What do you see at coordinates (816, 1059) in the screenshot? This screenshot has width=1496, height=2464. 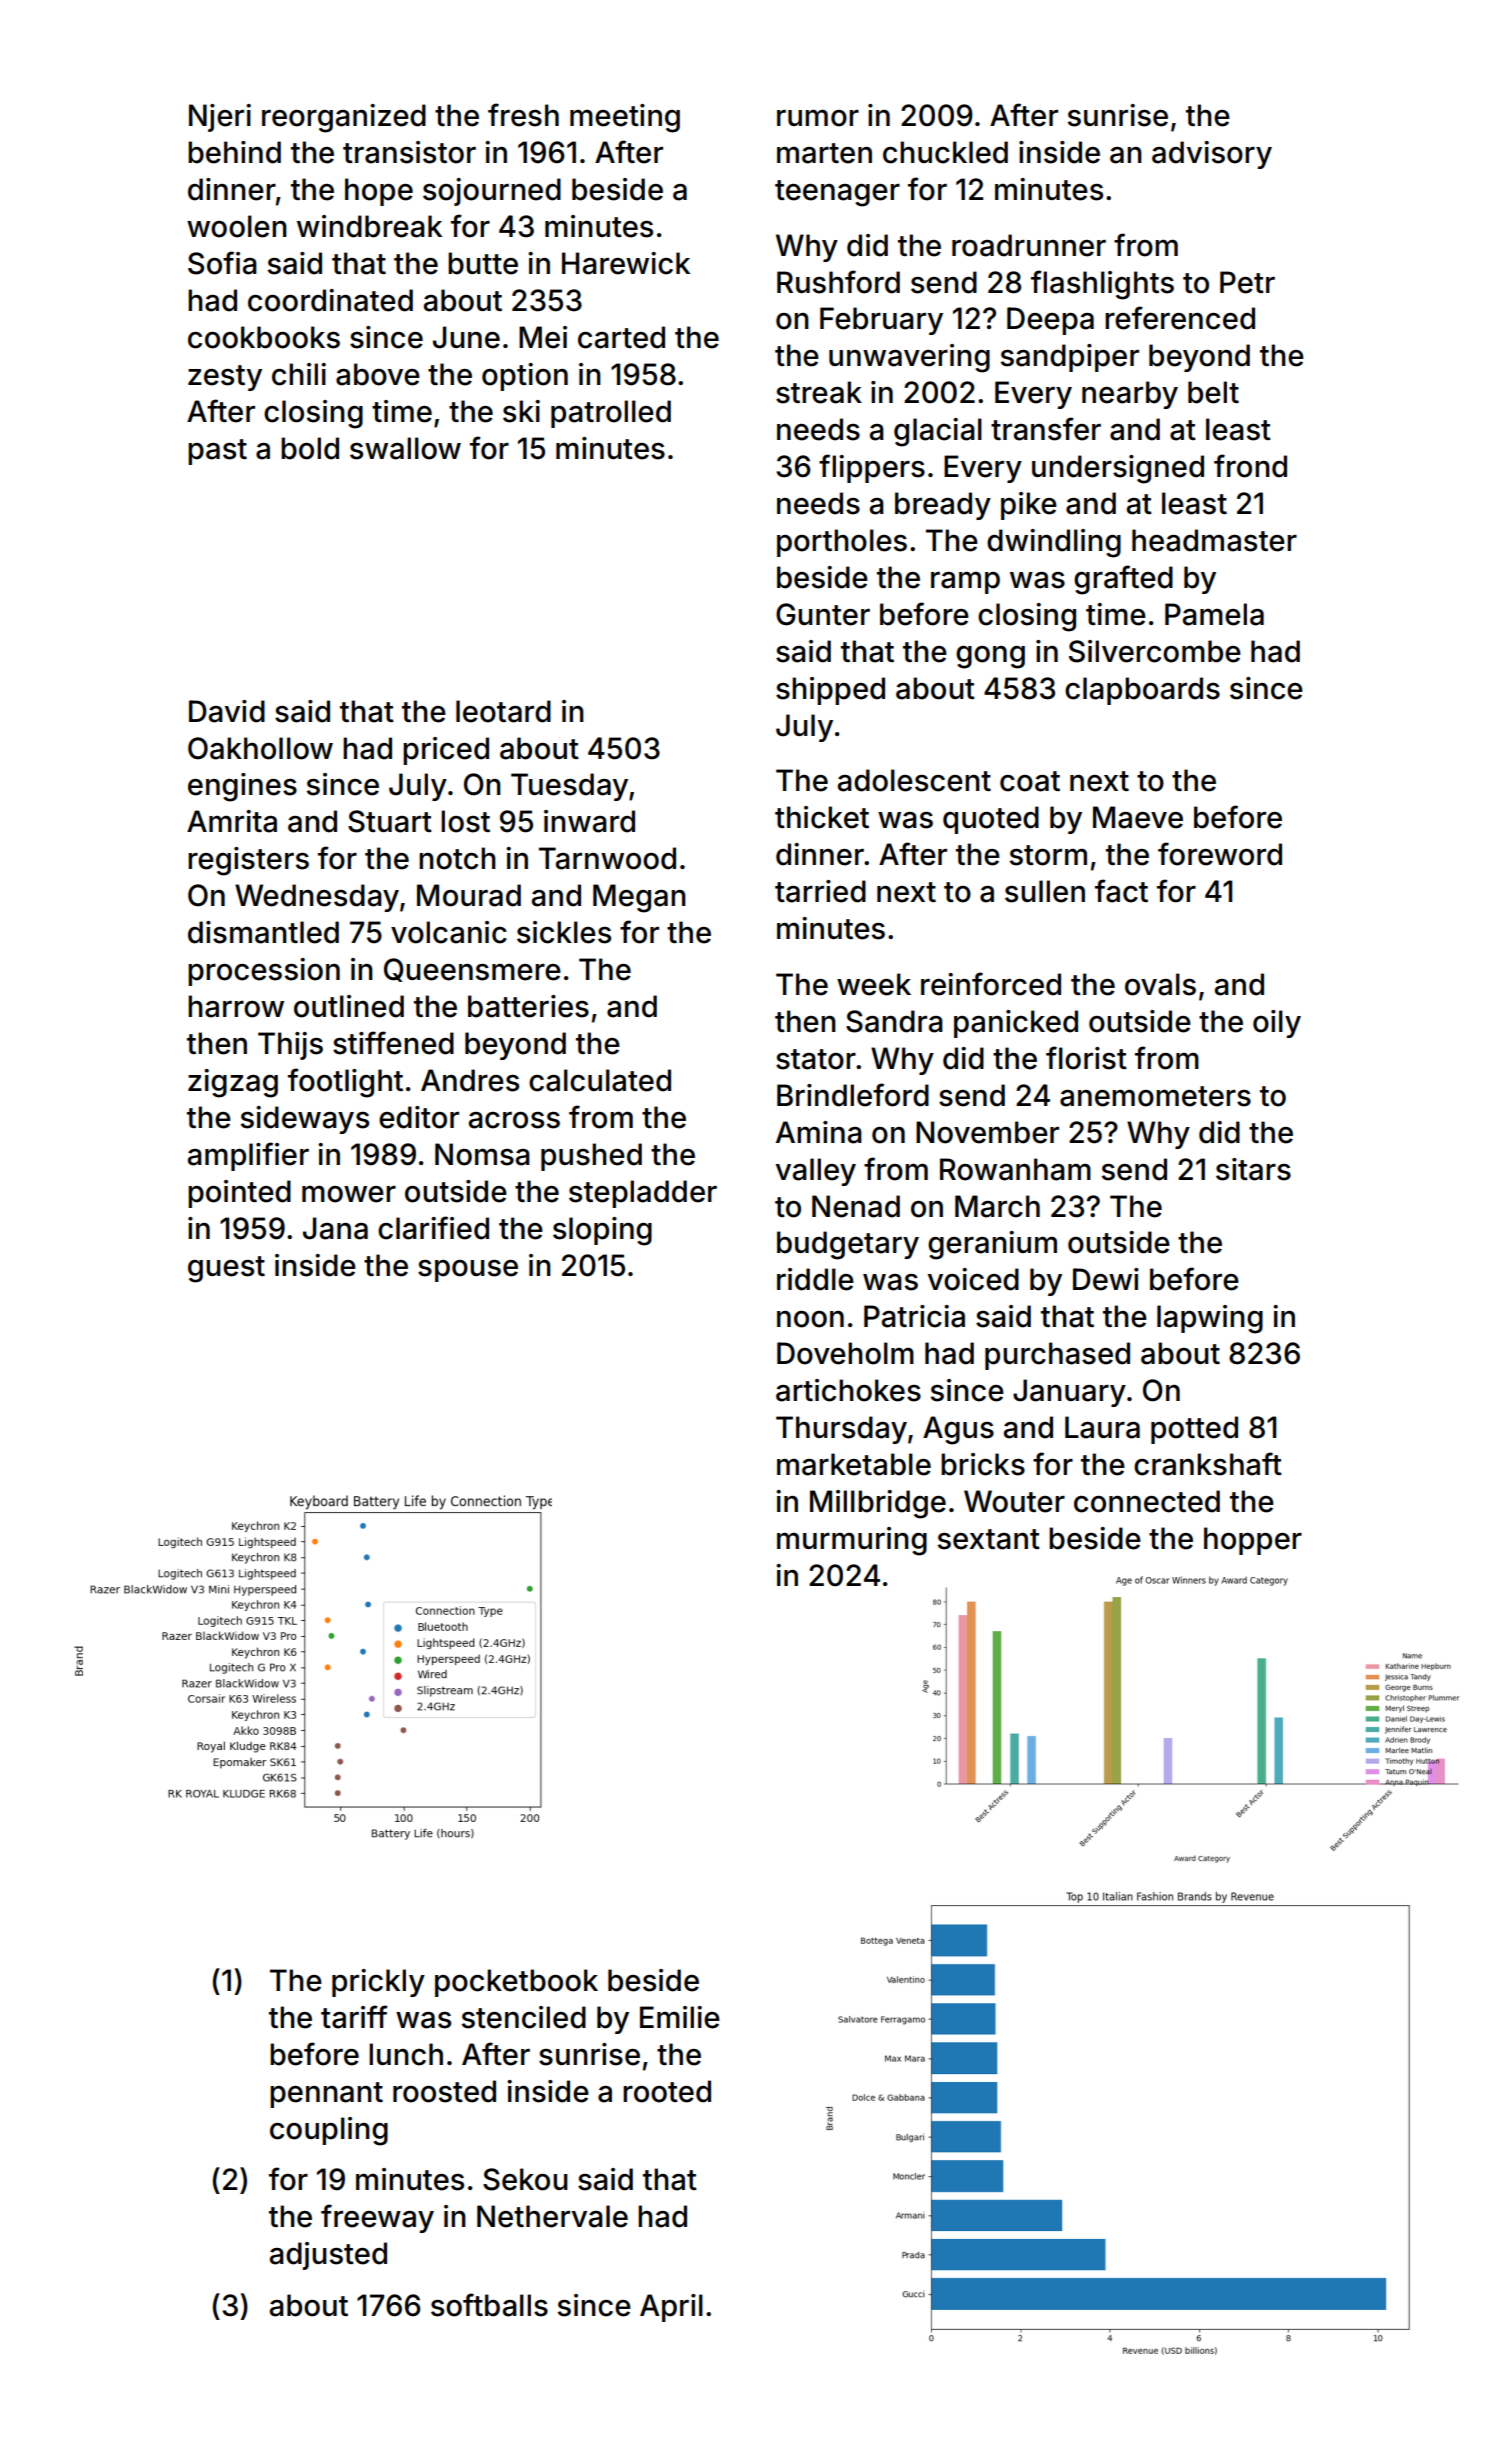 I see `stator` at bounding box center [816, 1059].
